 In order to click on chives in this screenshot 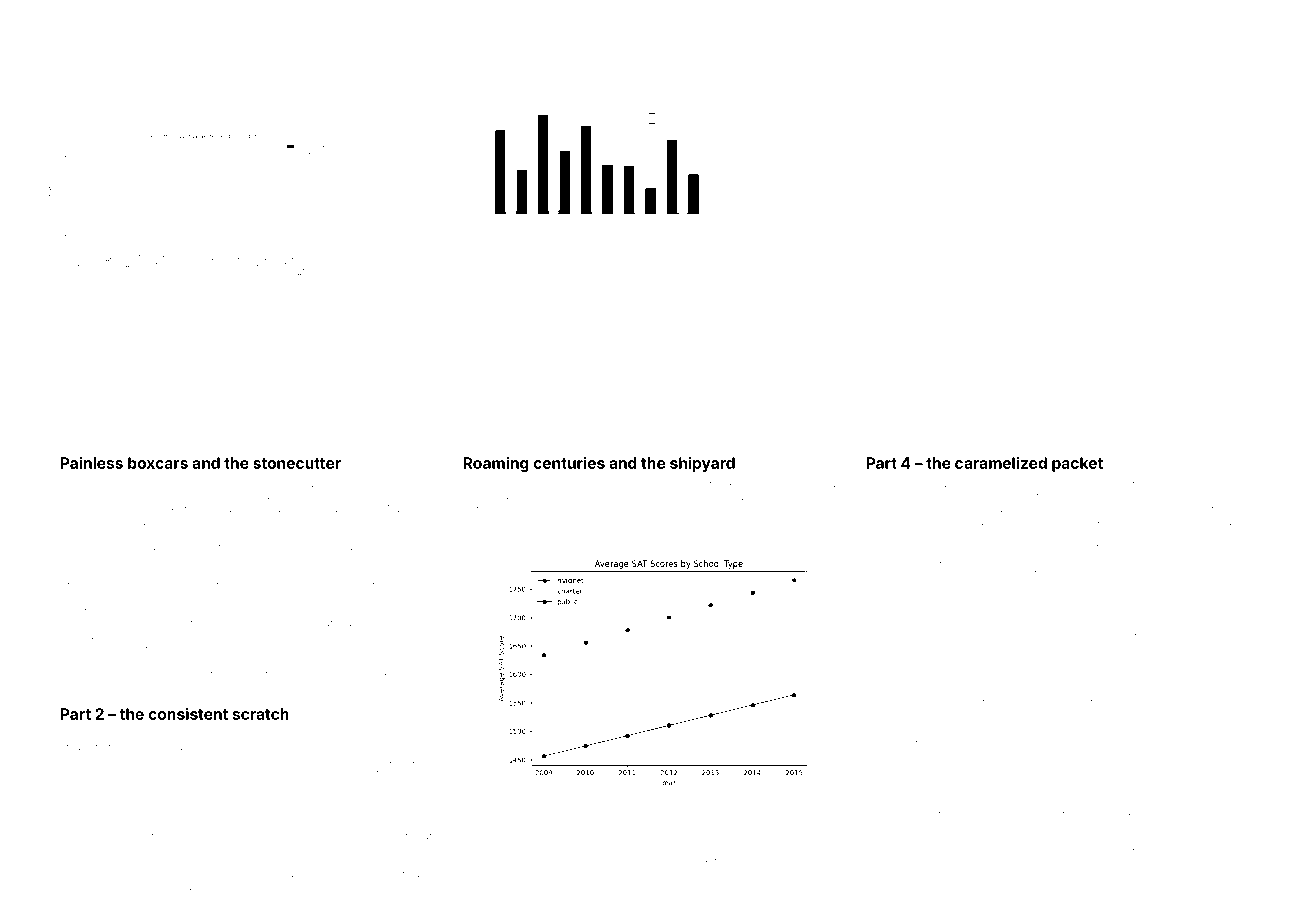, I will do `click(947, 547)`.
